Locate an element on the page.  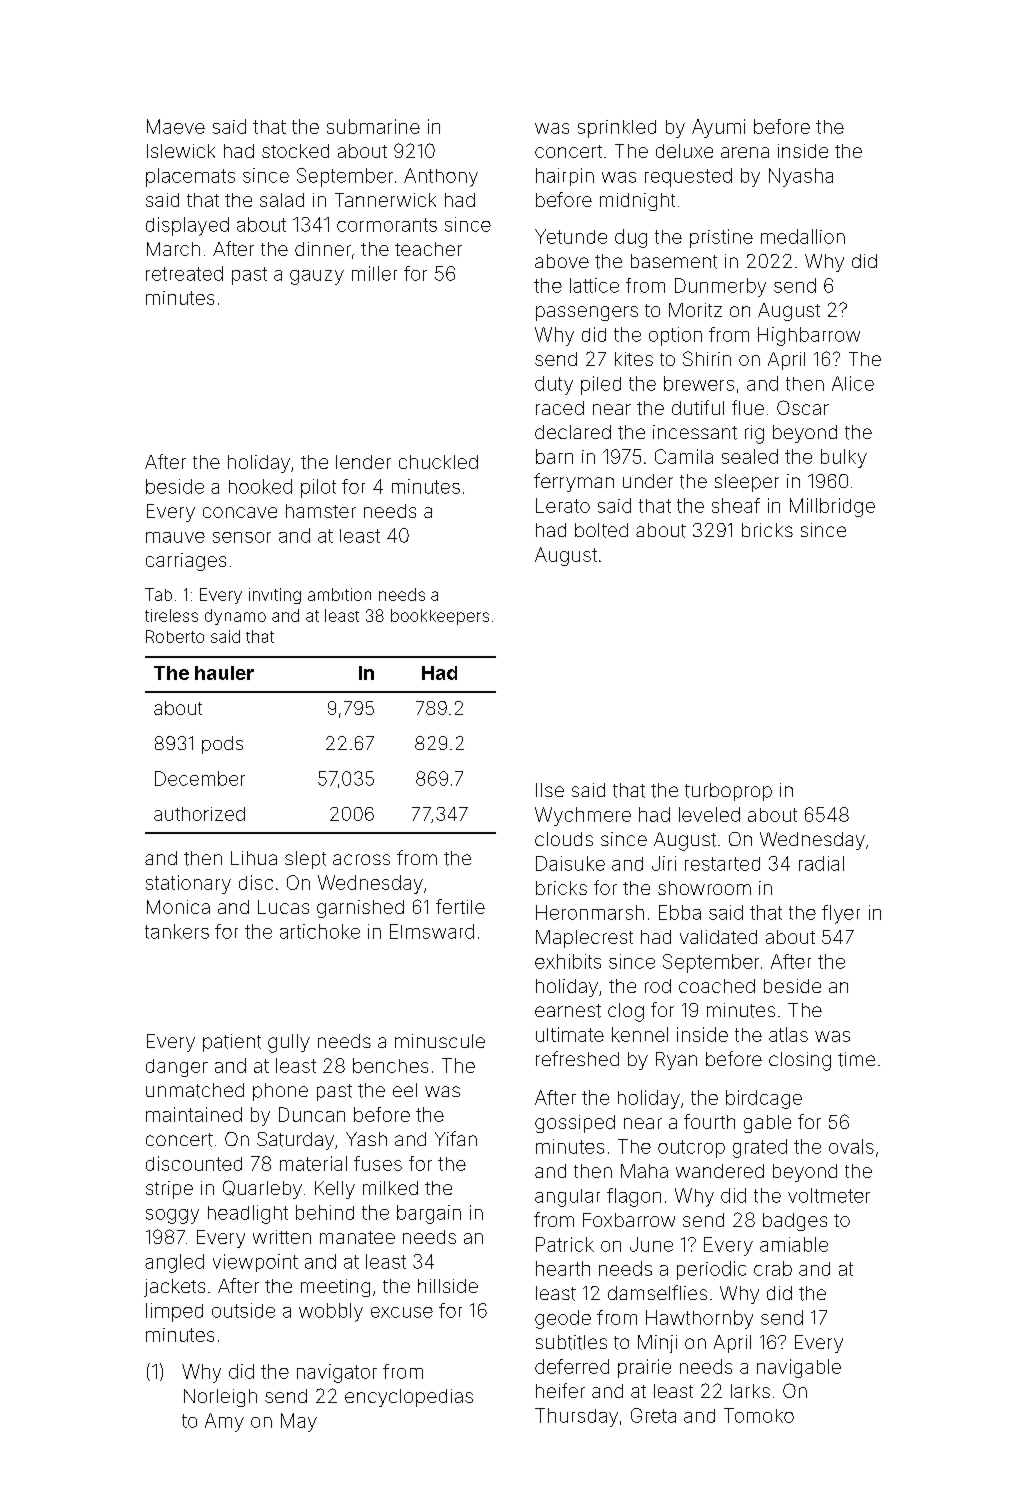
ultimate is located at coordinates (570, 1034).
